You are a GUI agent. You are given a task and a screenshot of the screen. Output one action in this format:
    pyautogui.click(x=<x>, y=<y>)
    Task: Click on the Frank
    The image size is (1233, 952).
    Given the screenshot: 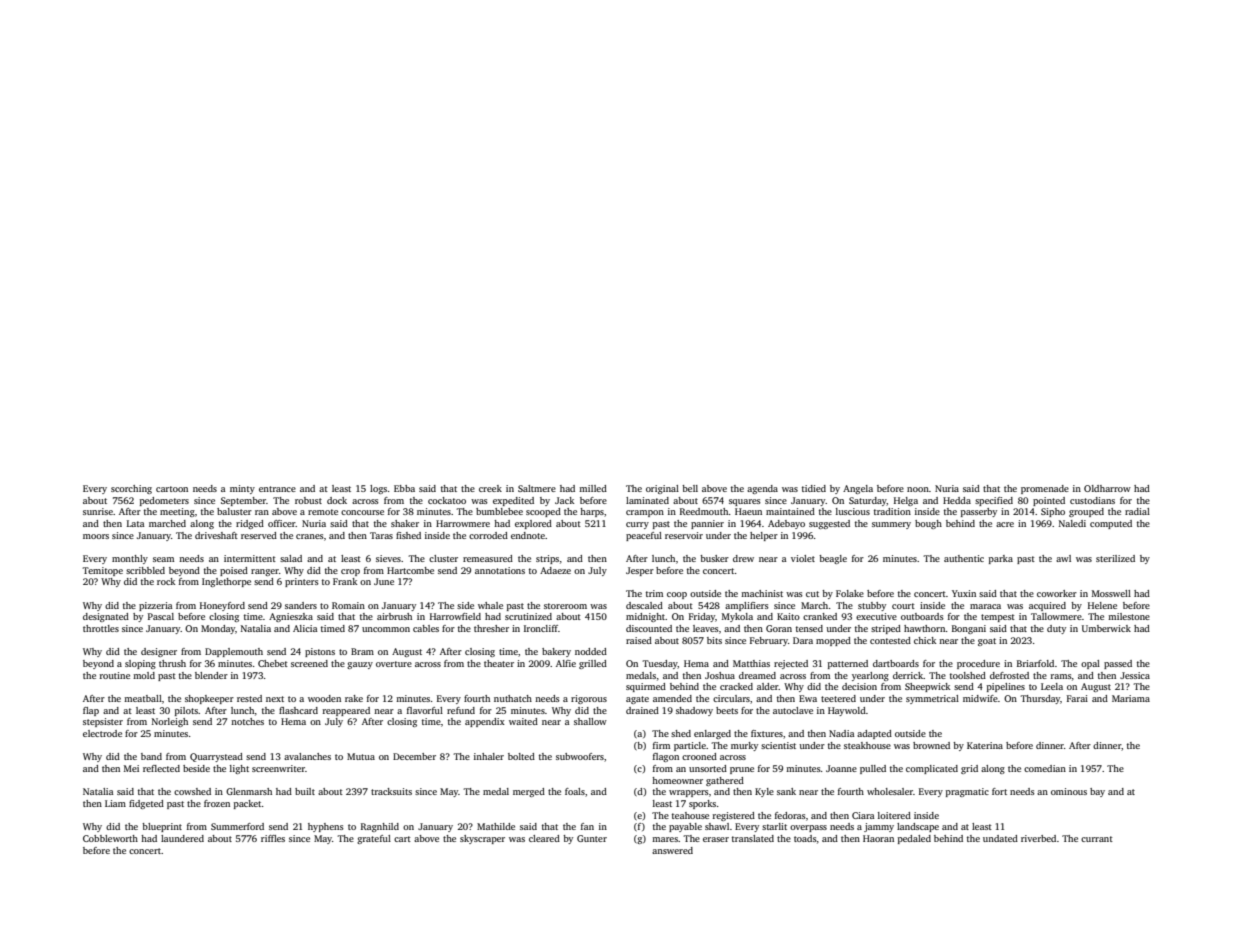 What is the action you would take?
    pyautogui.click(x=345, y=581)
